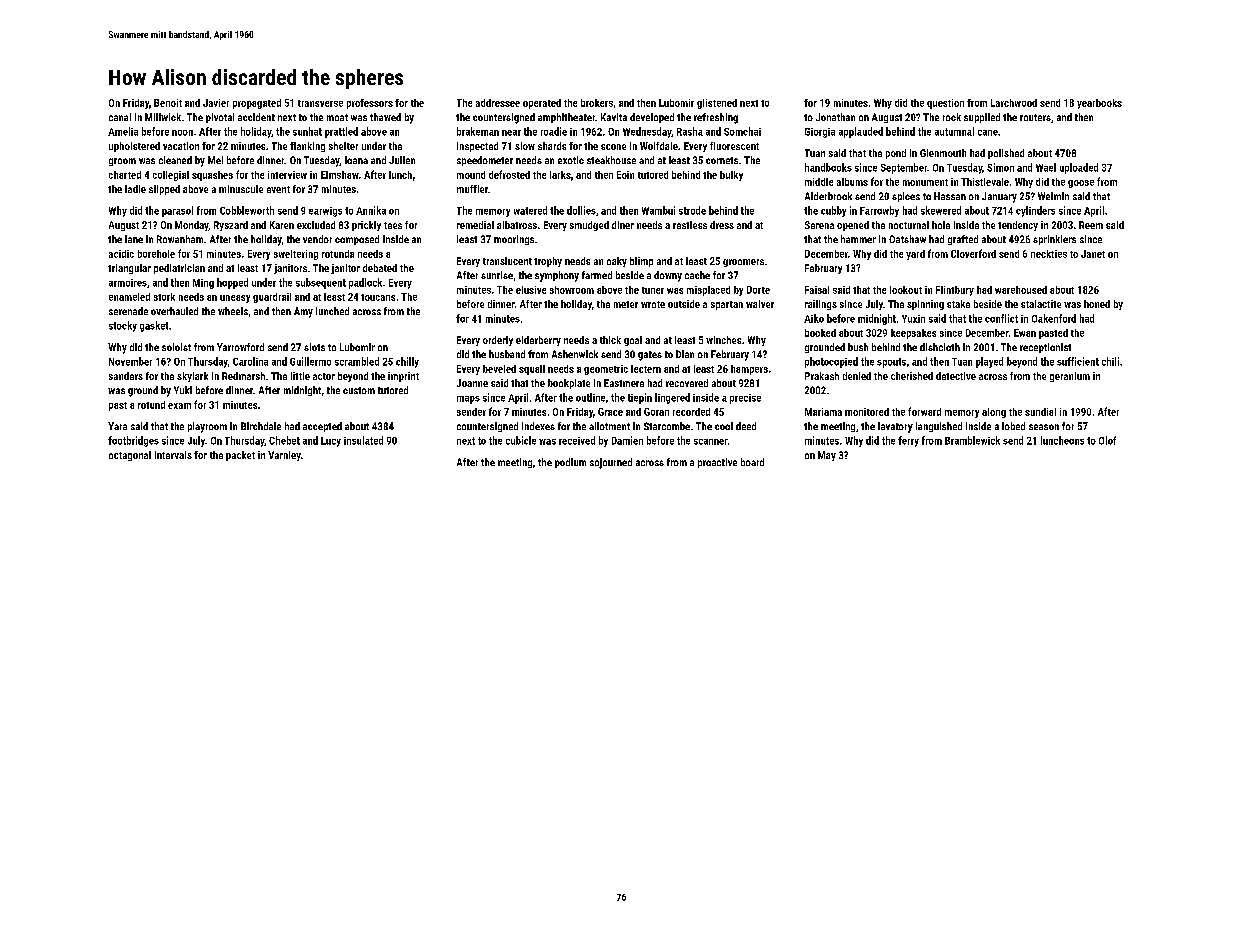 Image resolution: width=1233 pixels, height=952 pixels. I want to click on orderly, so click(498, 341).
